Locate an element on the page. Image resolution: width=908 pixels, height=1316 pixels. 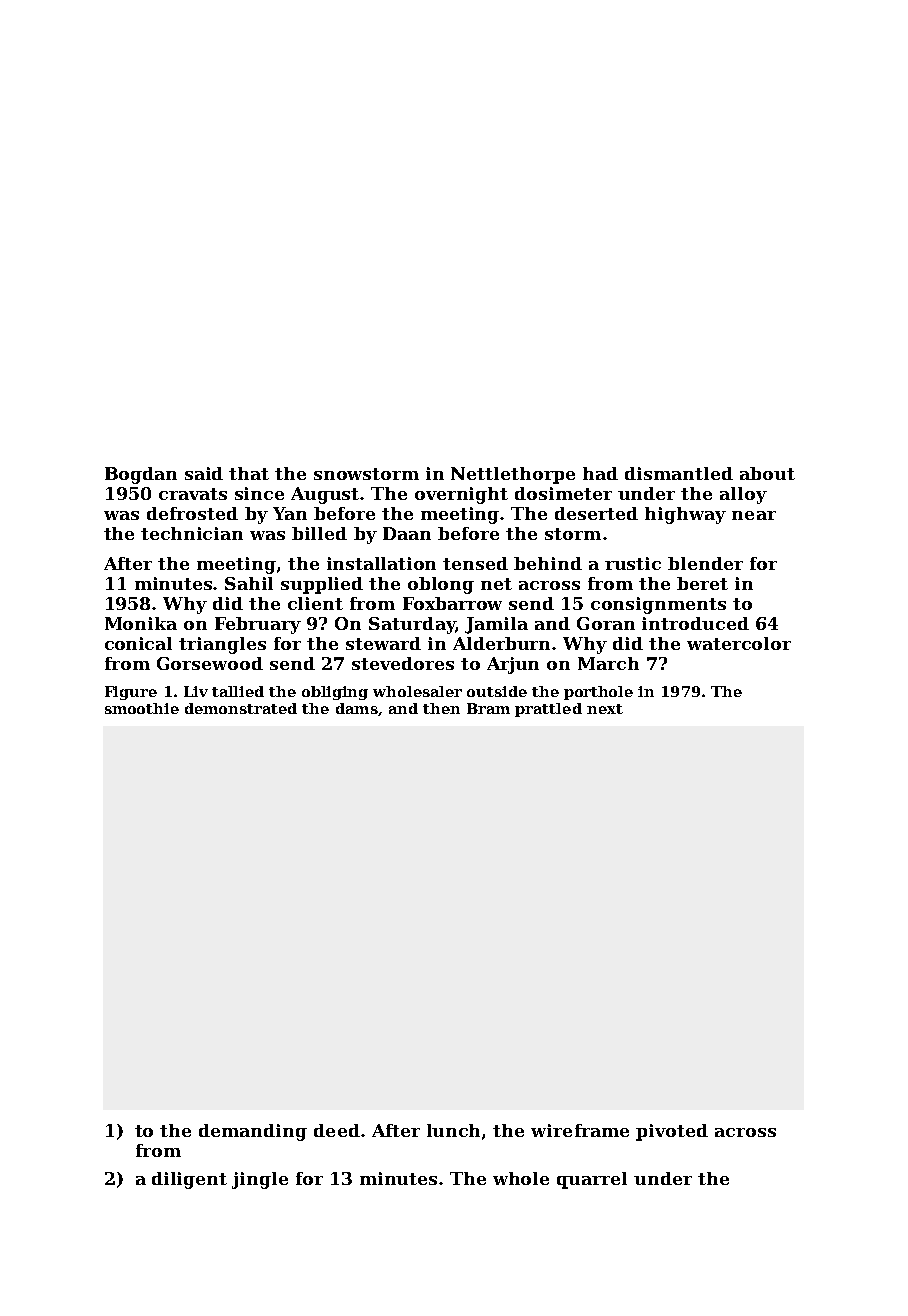
pivoted is located at coordinates (672, 1132).
